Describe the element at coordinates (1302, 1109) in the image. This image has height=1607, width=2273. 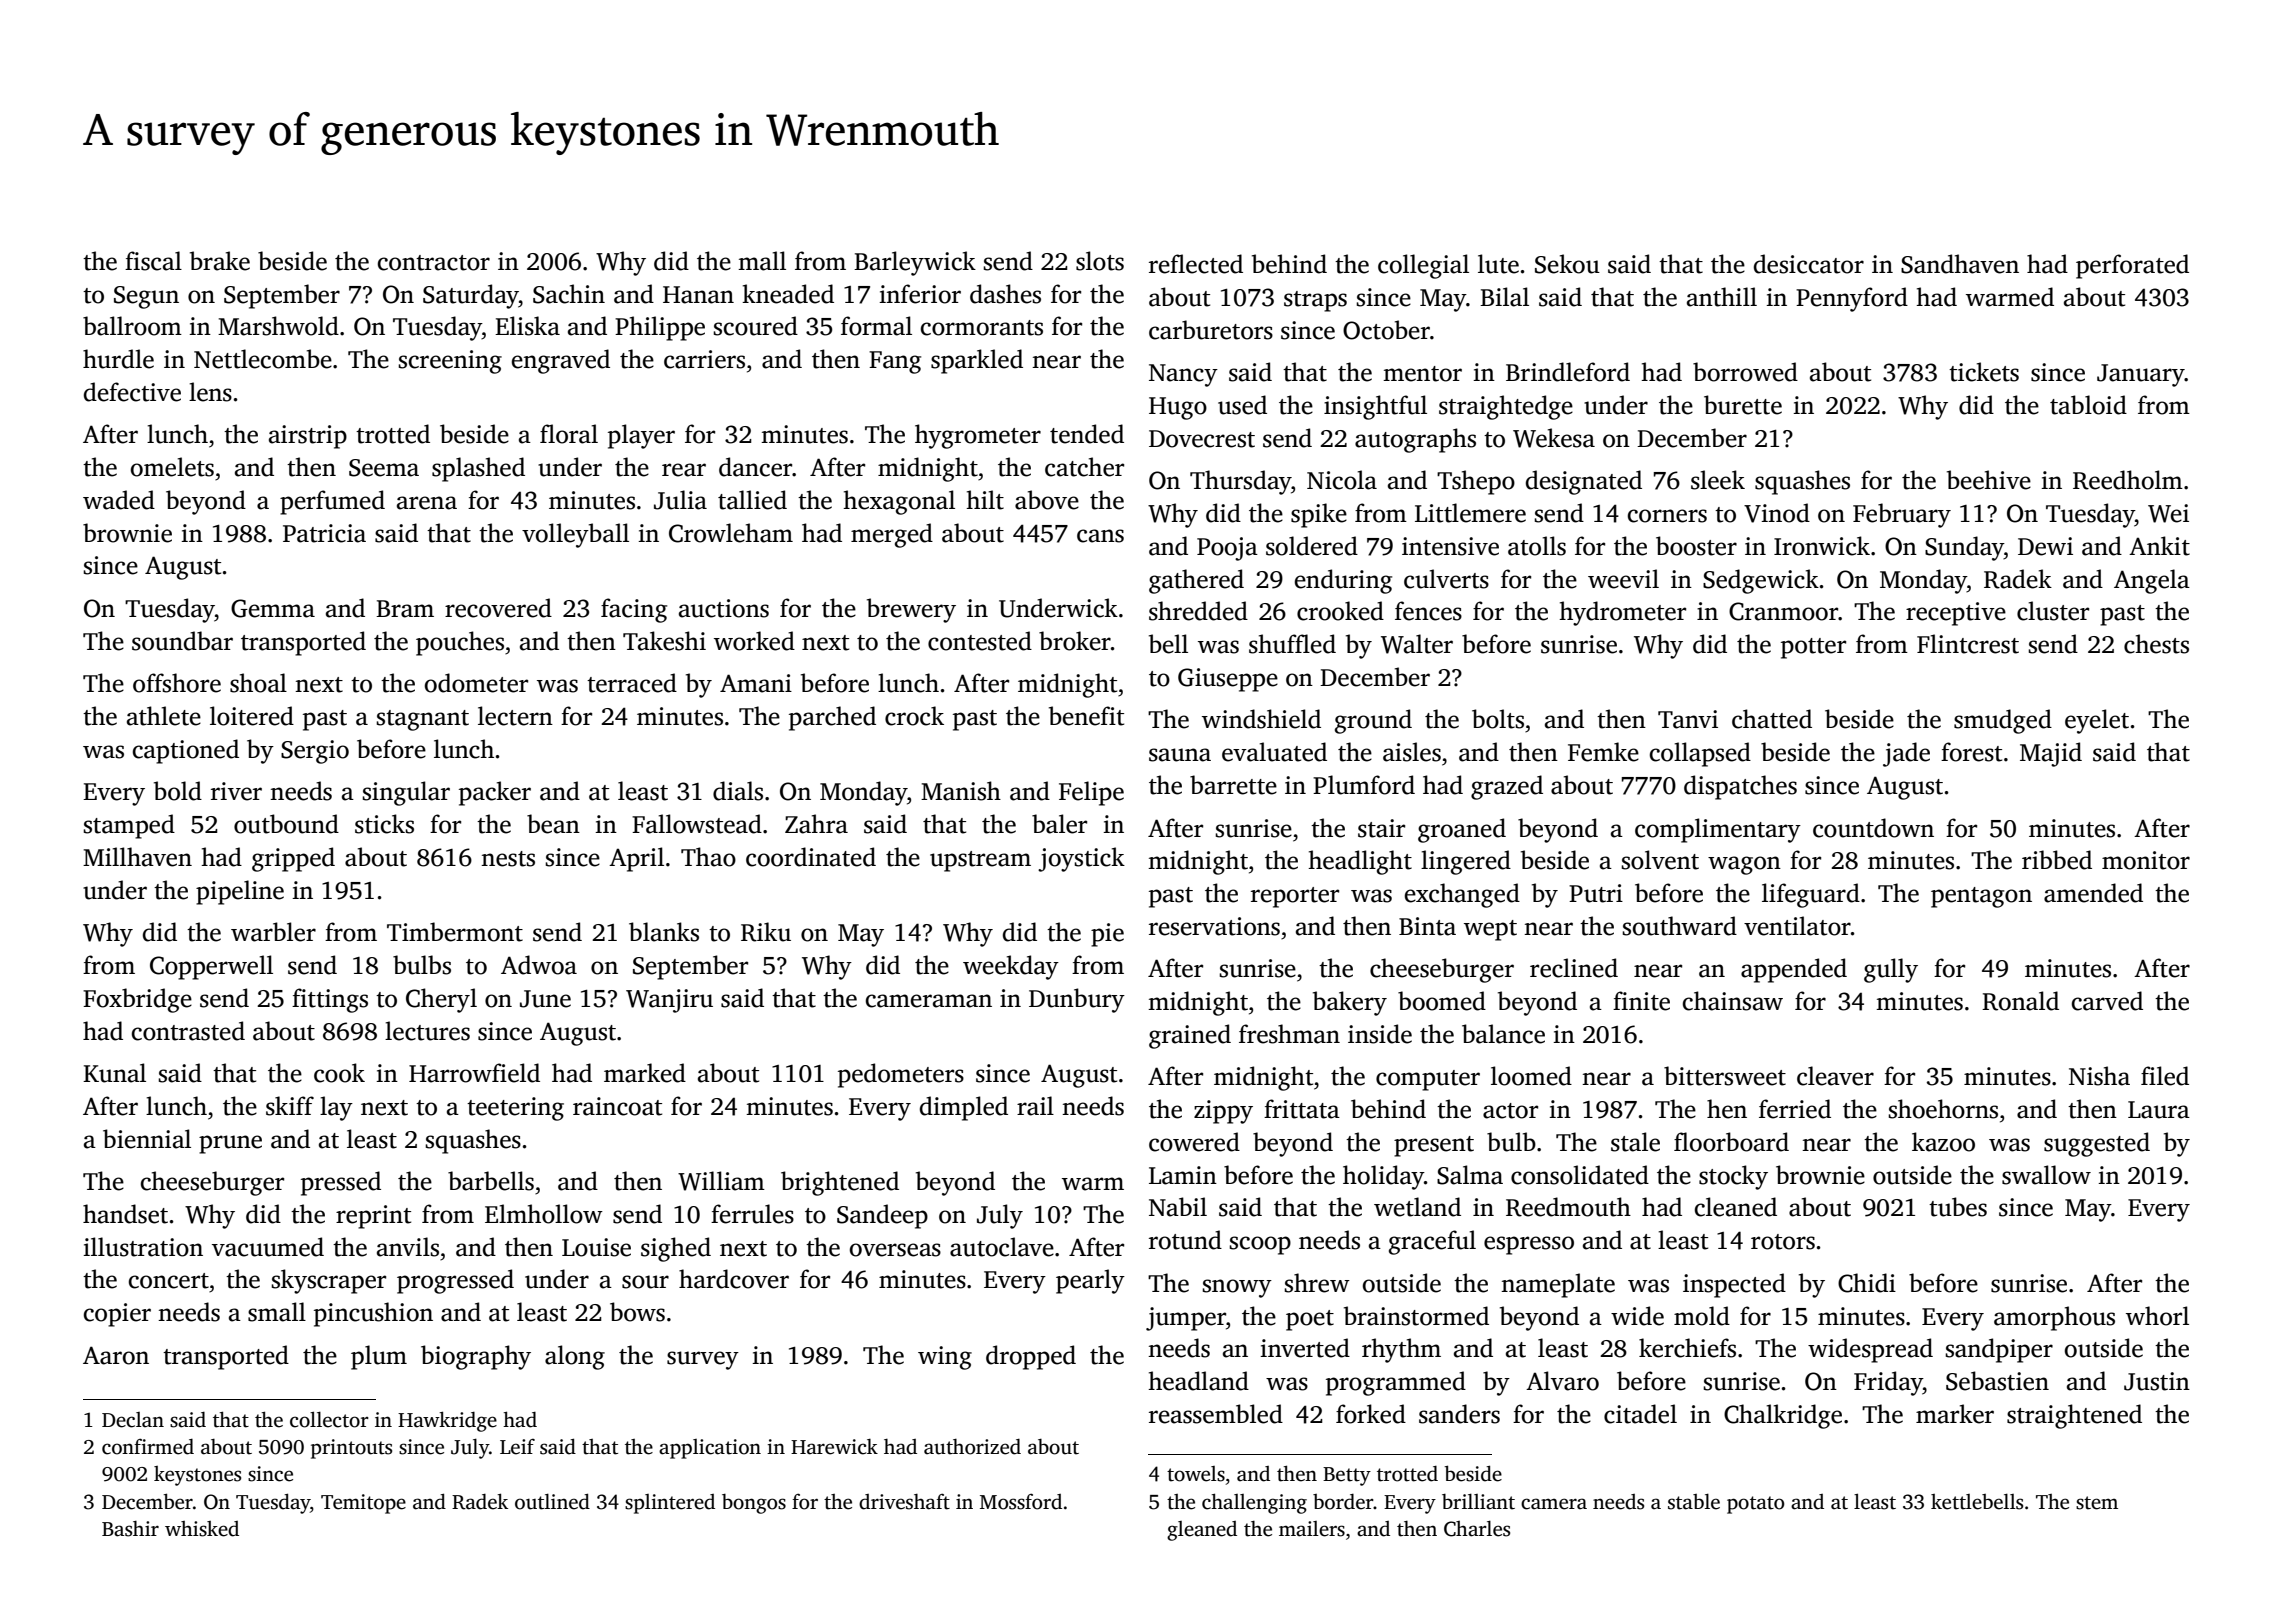
I see `frittata` at that location.
